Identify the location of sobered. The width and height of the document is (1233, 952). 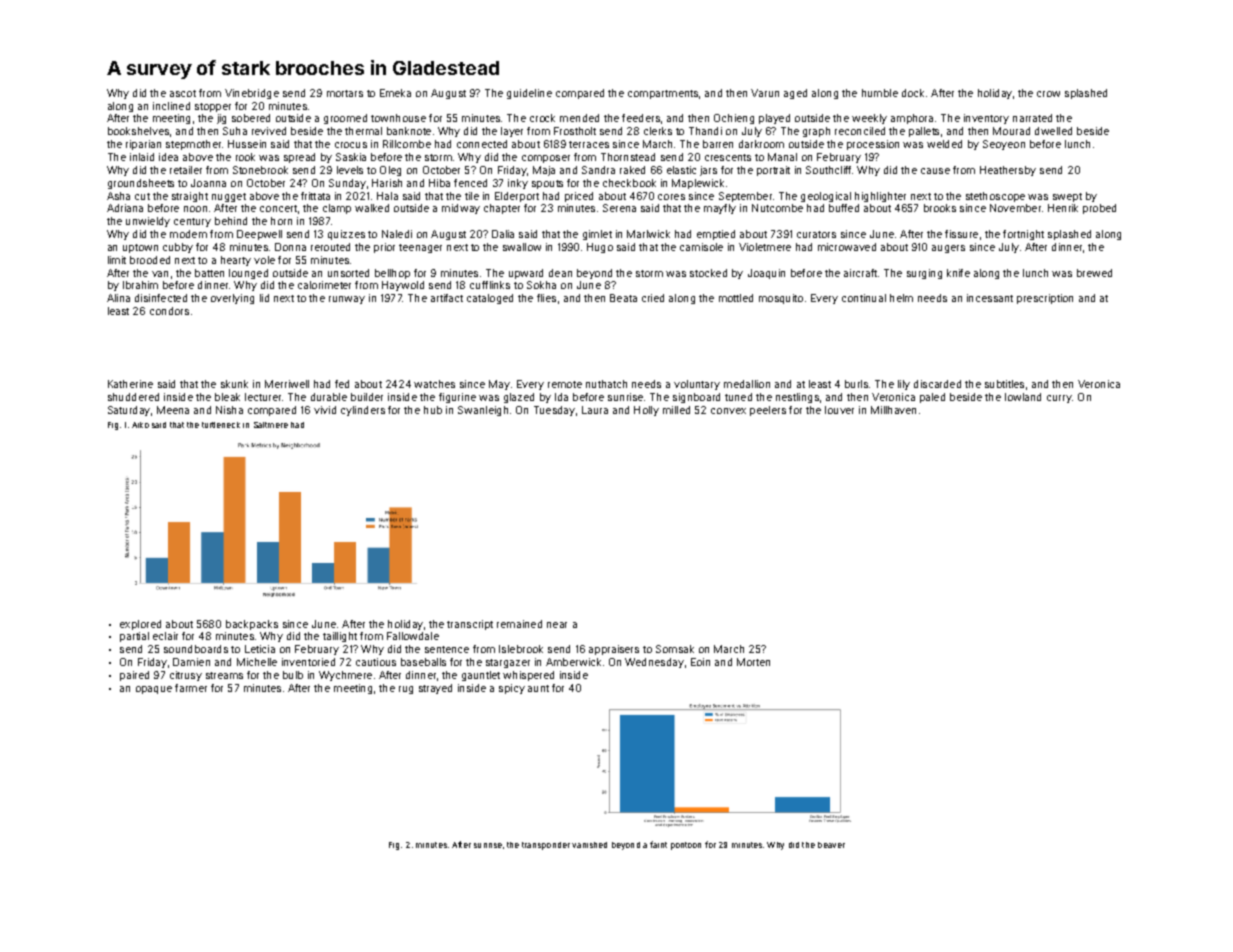
(251, 118).
